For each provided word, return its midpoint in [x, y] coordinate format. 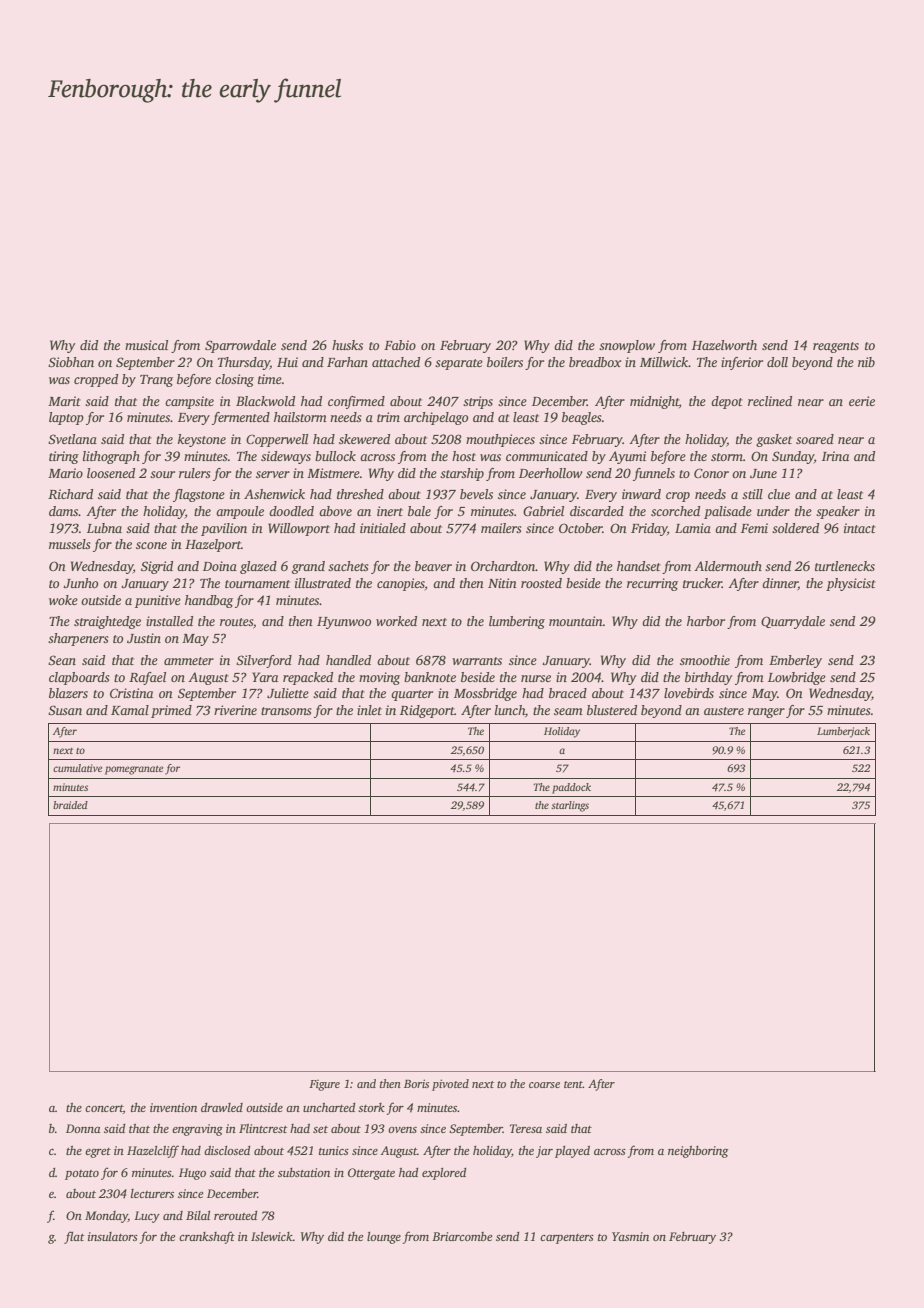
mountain [576, 621]
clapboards [79, 678]
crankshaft [207, 1237]
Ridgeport [427, 711]
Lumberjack [843, 732]
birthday [709, 678]
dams [63, 511]
